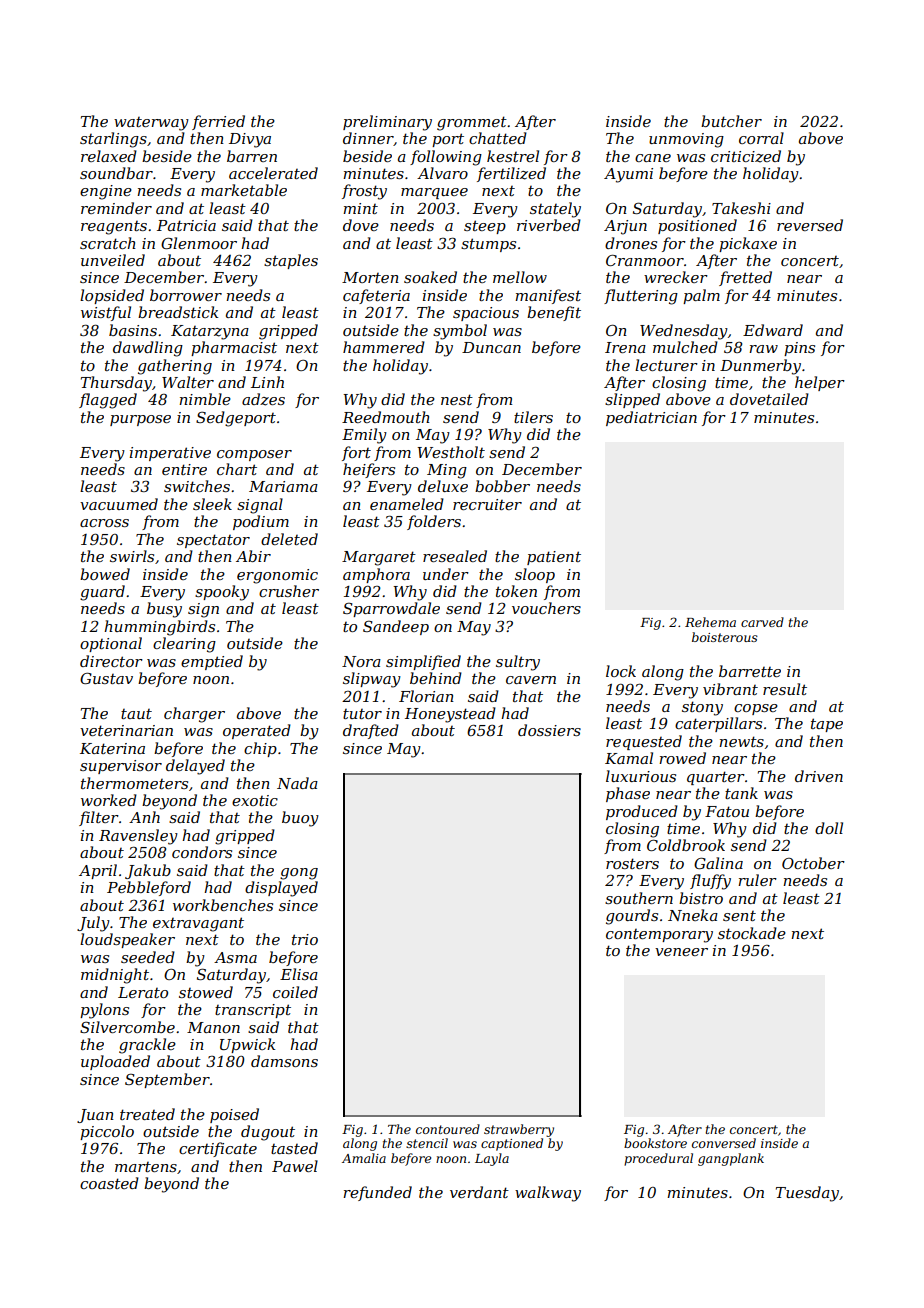  I want to click on trio, so click(305, 939).
